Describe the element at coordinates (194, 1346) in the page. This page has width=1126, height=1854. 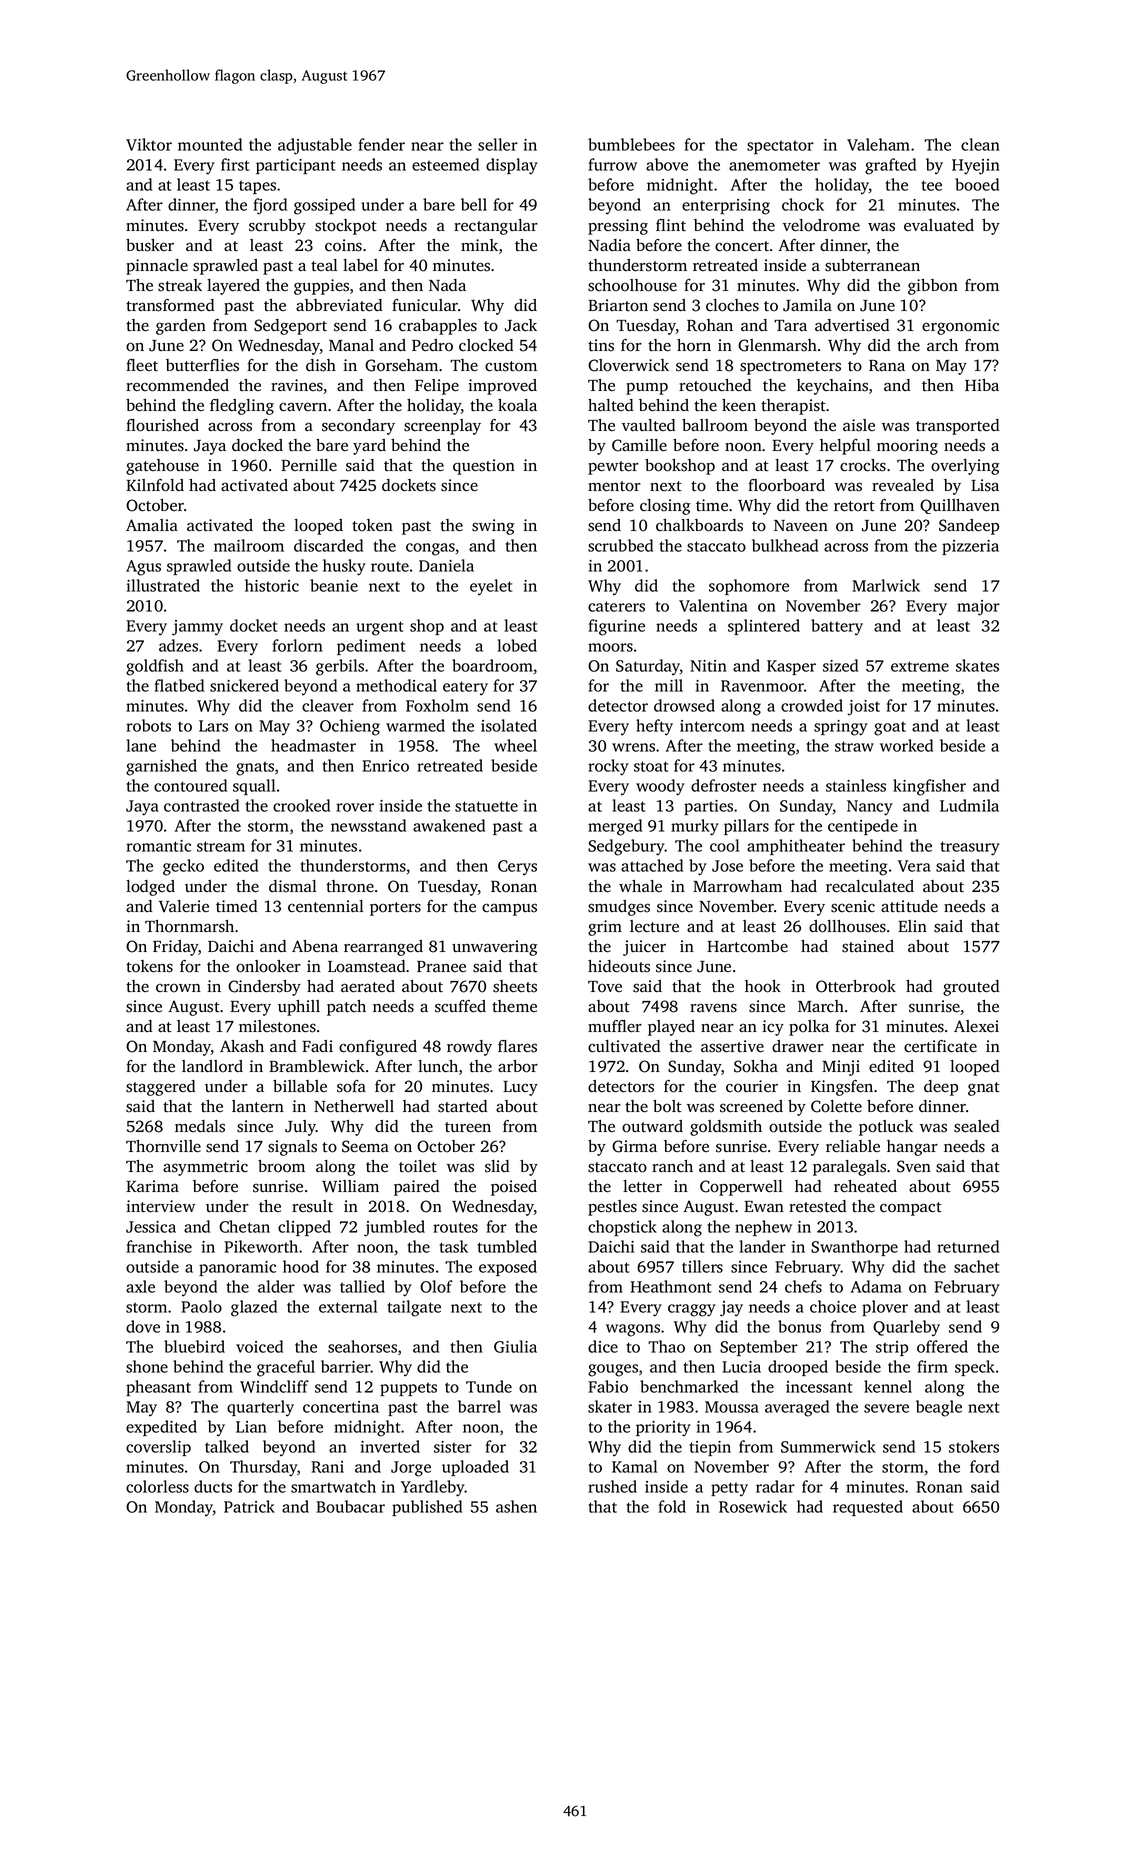
I see `bluebird` at that location.
